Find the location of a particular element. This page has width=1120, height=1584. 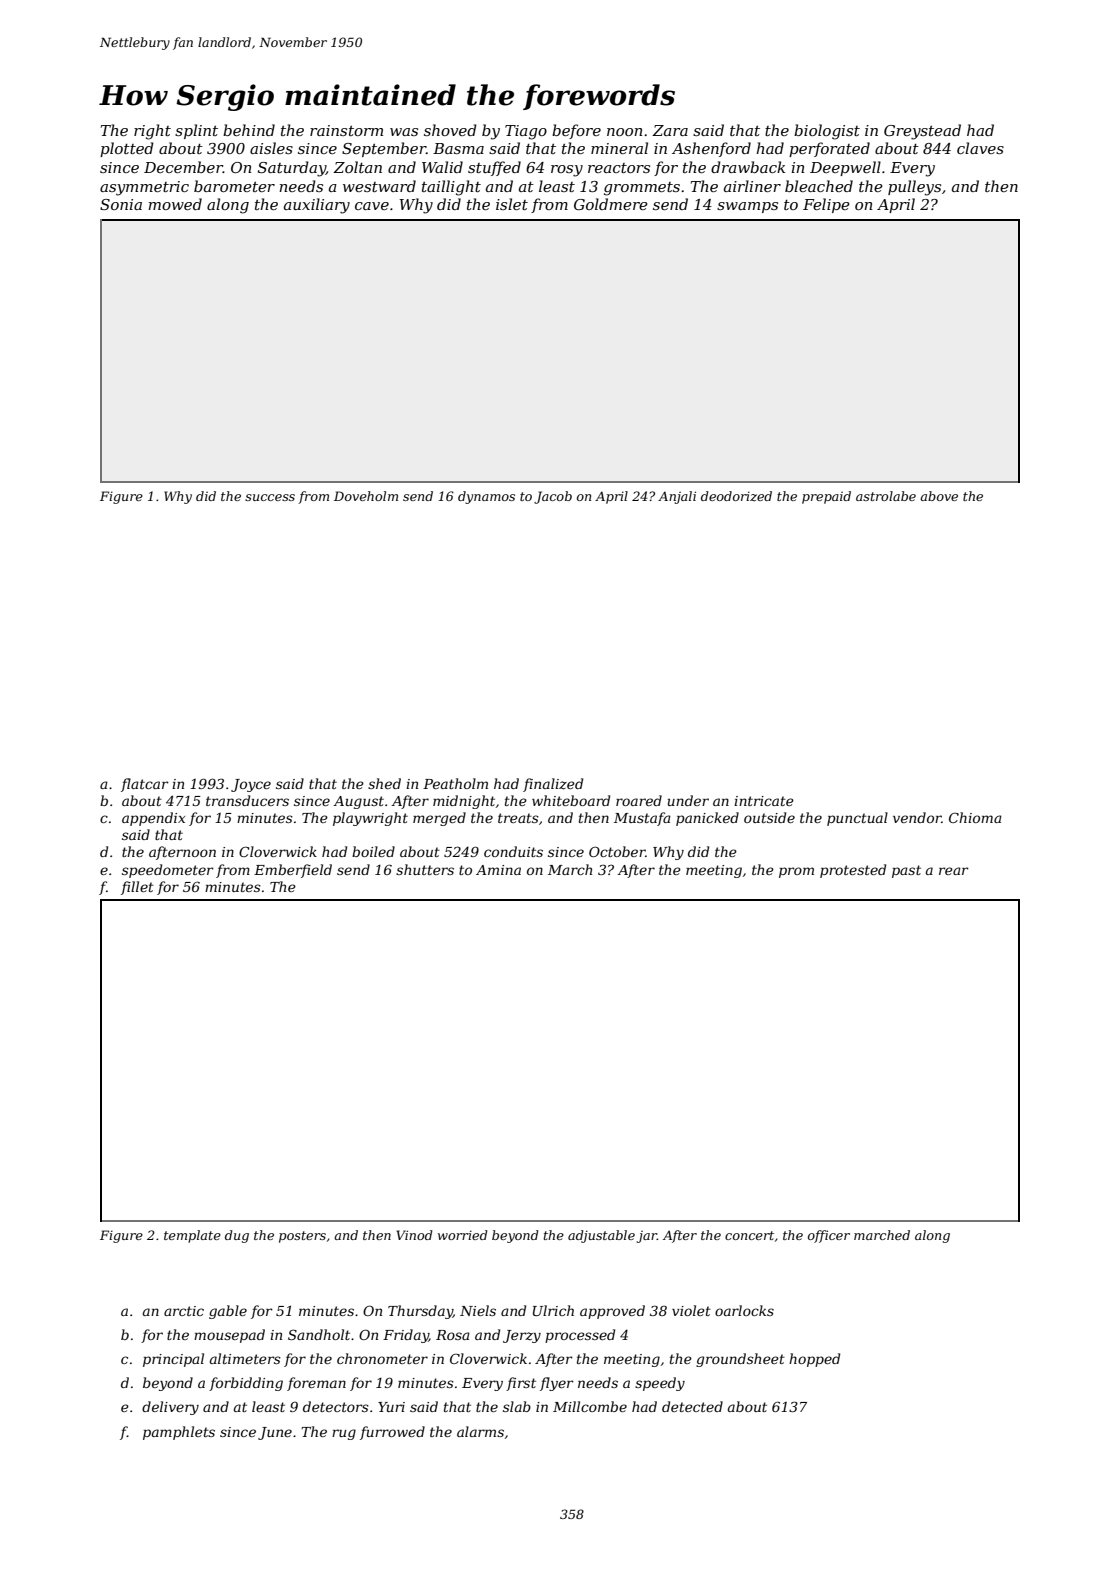

success is located at coordinates (270, 497).
